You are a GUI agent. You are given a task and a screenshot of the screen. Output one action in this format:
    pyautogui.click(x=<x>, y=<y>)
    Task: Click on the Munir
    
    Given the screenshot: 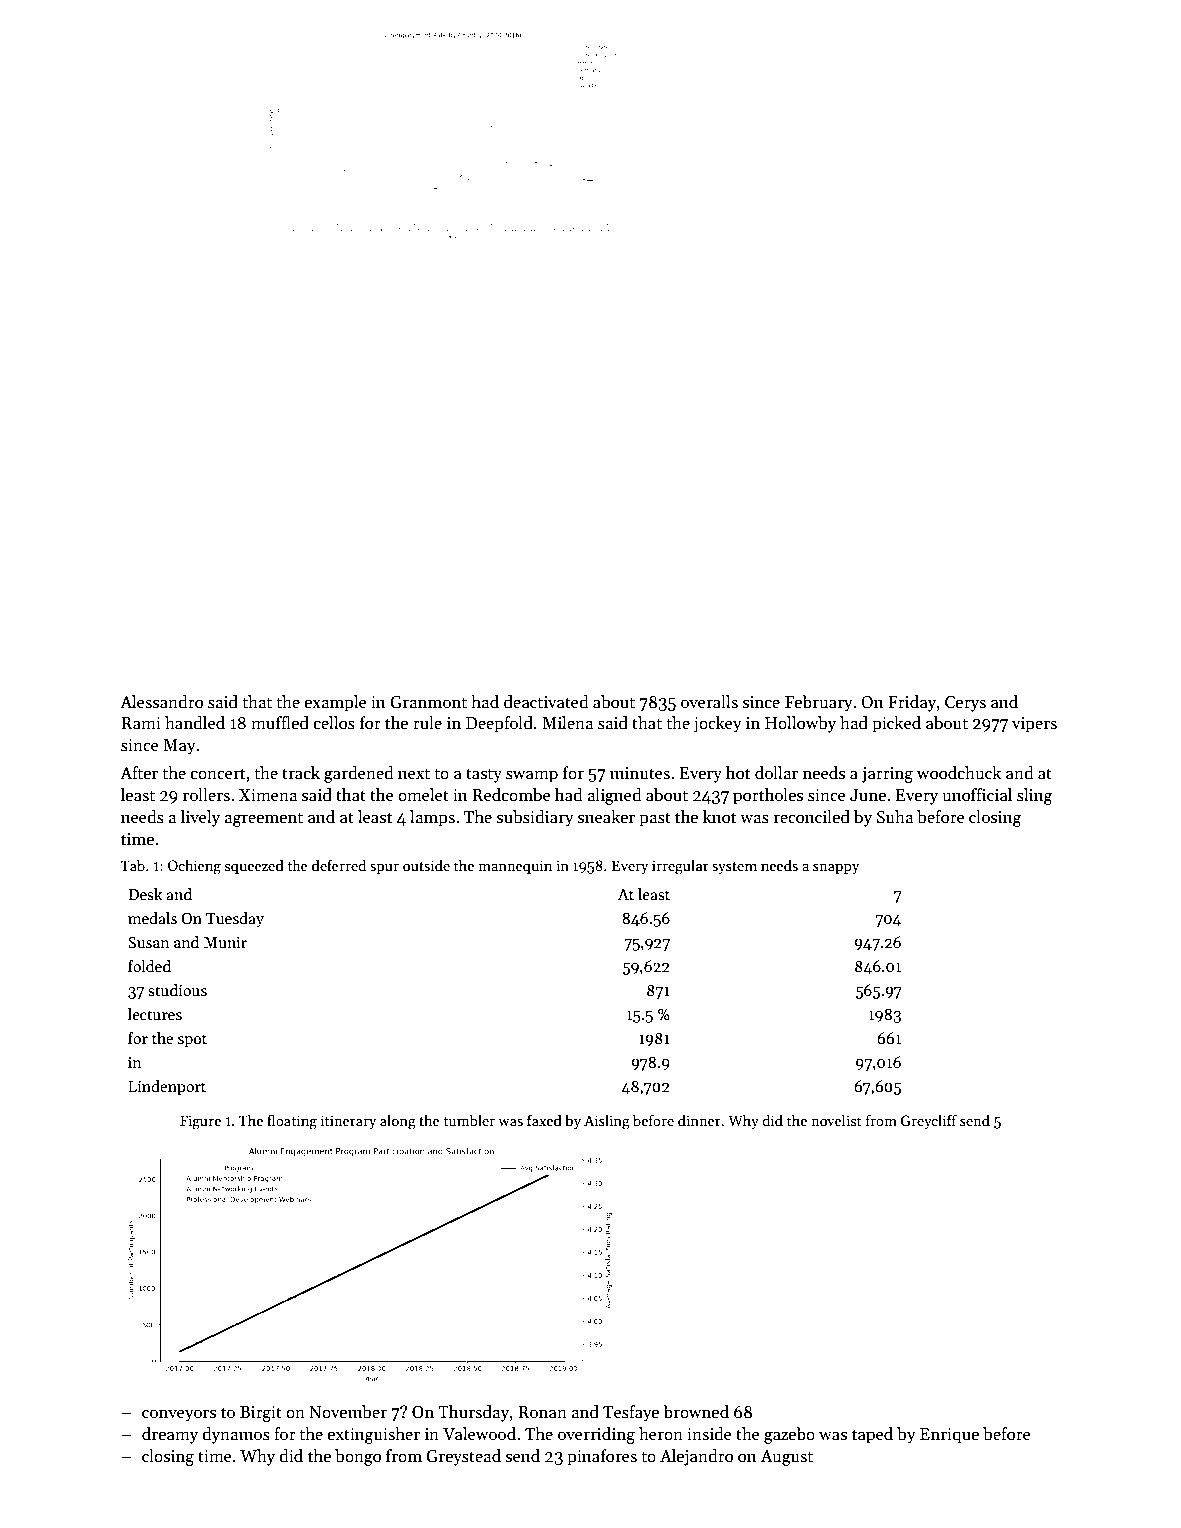 What is the action you would take?
    pyautogui.click(x=225, y=942)
